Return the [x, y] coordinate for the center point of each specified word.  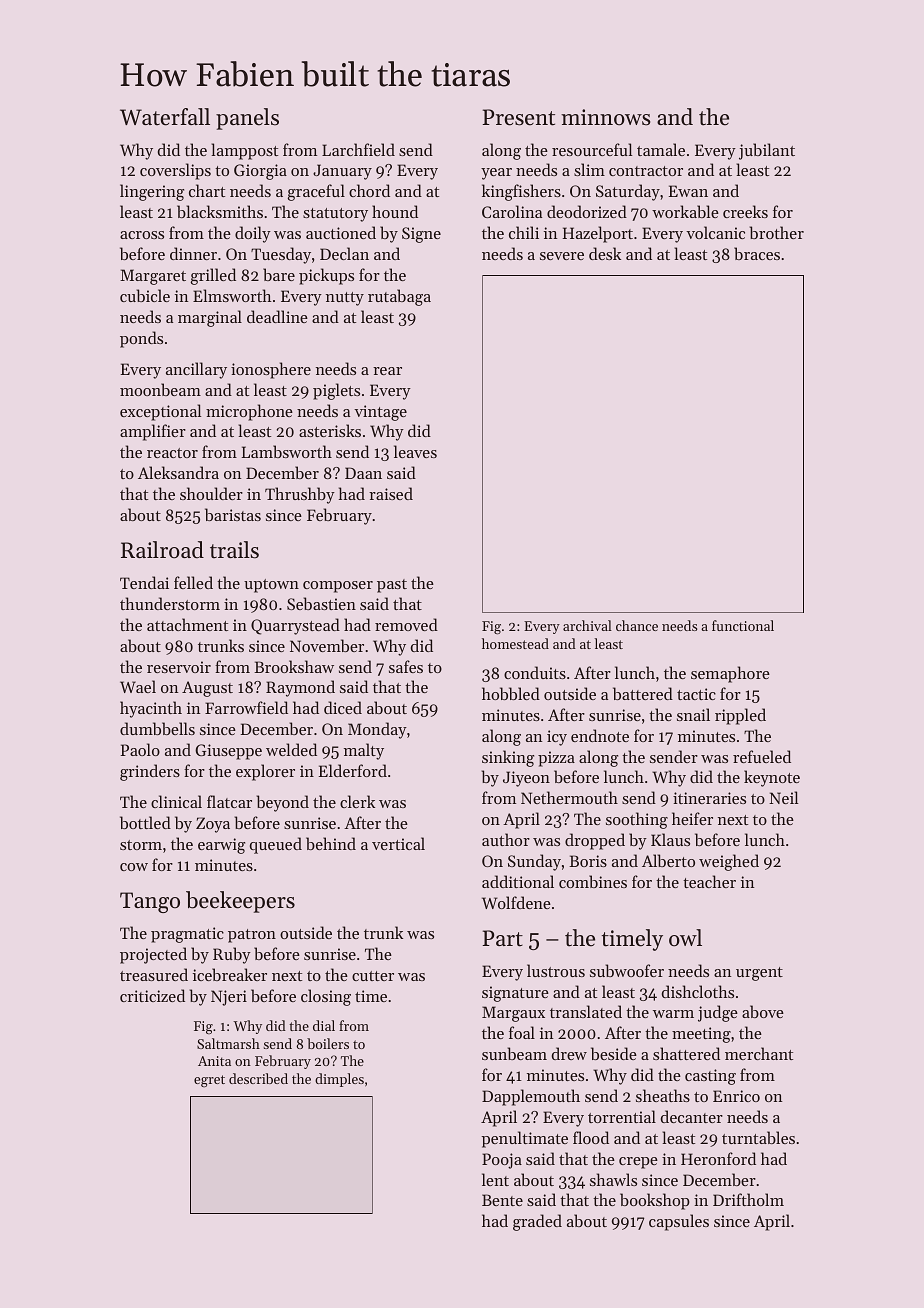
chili [524, 232]
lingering [152, 192]
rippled [740, 716]
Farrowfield [246, 707]
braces [757, 253]
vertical [398, 843]
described [258, 1078]
